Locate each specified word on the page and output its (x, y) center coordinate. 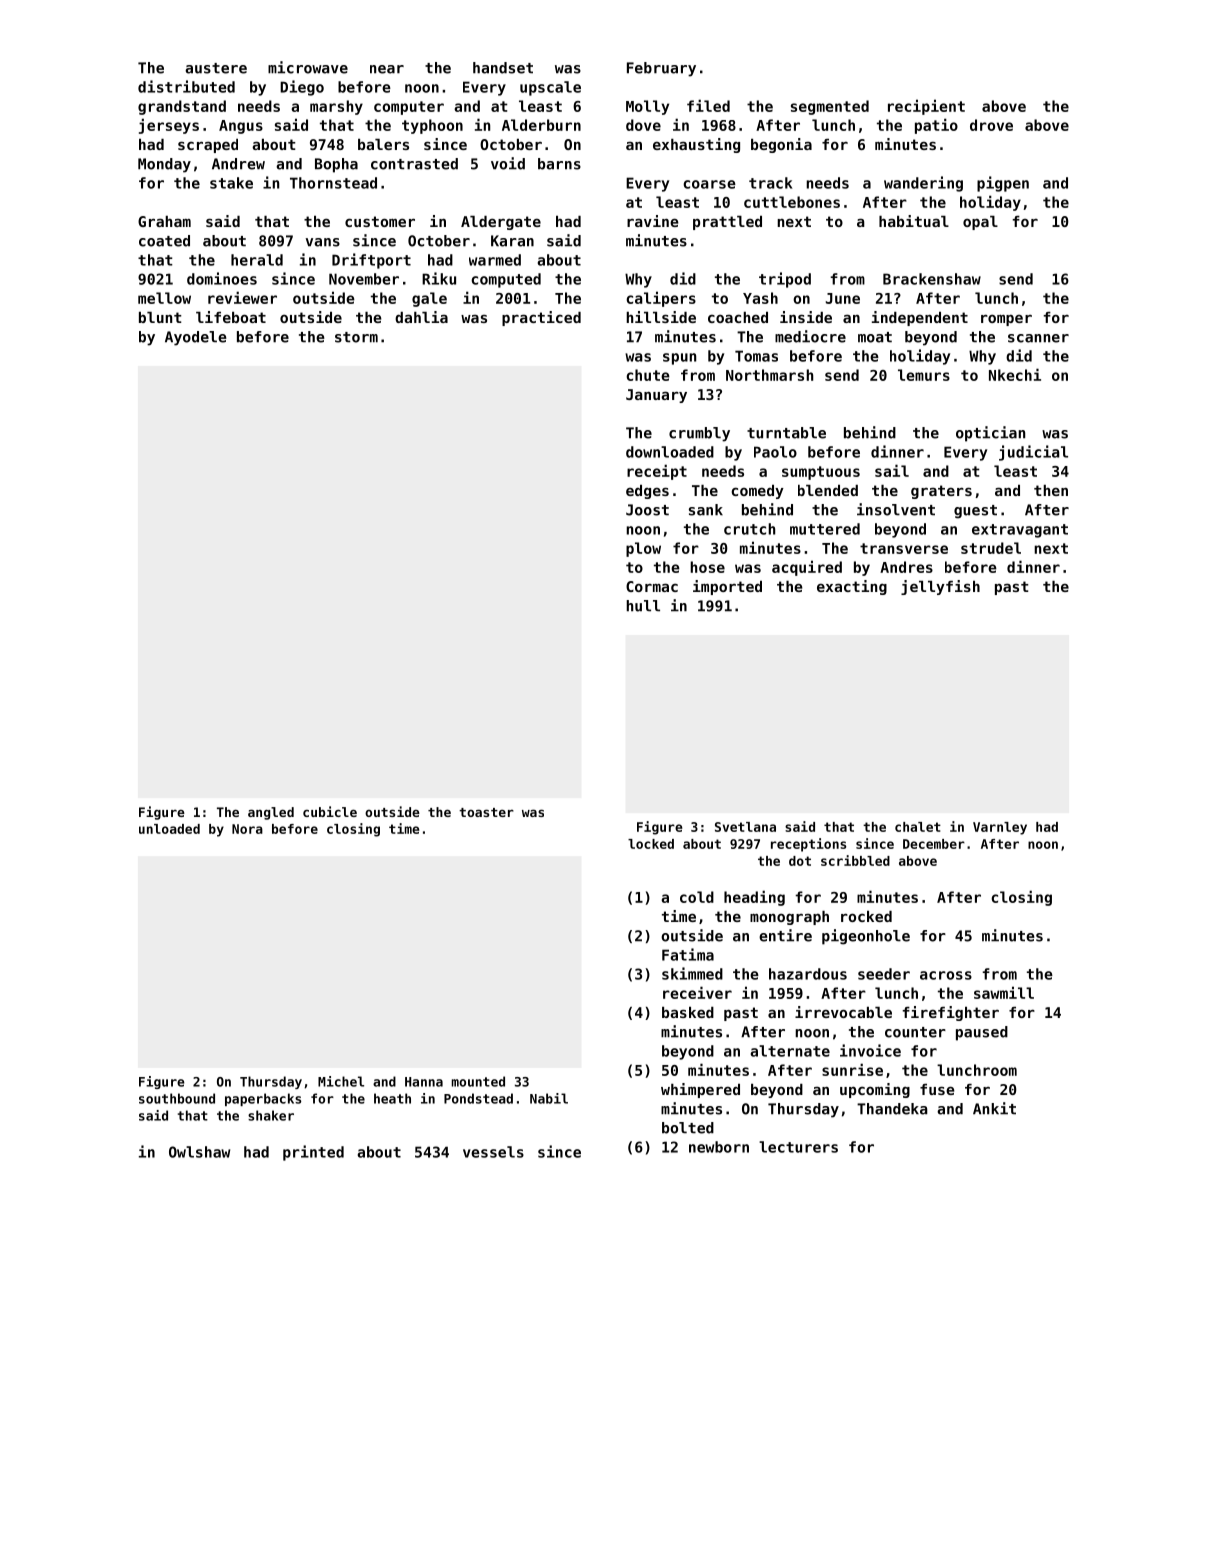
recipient (926, 107)
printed (313, 1153)
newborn (719, 1147)
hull (643, 606)
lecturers (798, 1147)
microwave (308, 67)
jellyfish (940, 587)
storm (356, 337)
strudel (991, 548)
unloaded (169, 829)
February (661, 69)
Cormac (652, 586)
